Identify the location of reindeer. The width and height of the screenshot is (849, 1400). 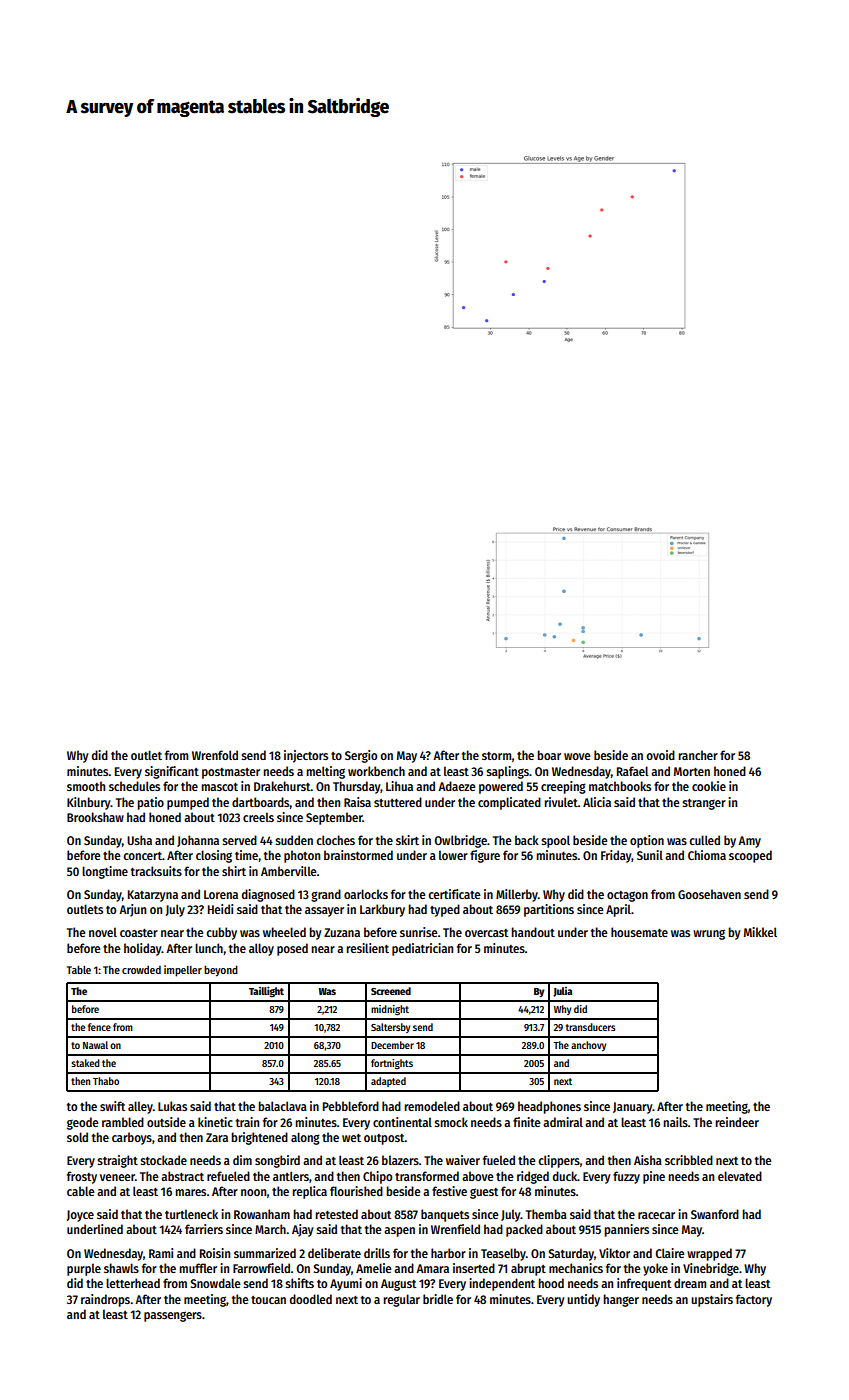
(737, 1122).
